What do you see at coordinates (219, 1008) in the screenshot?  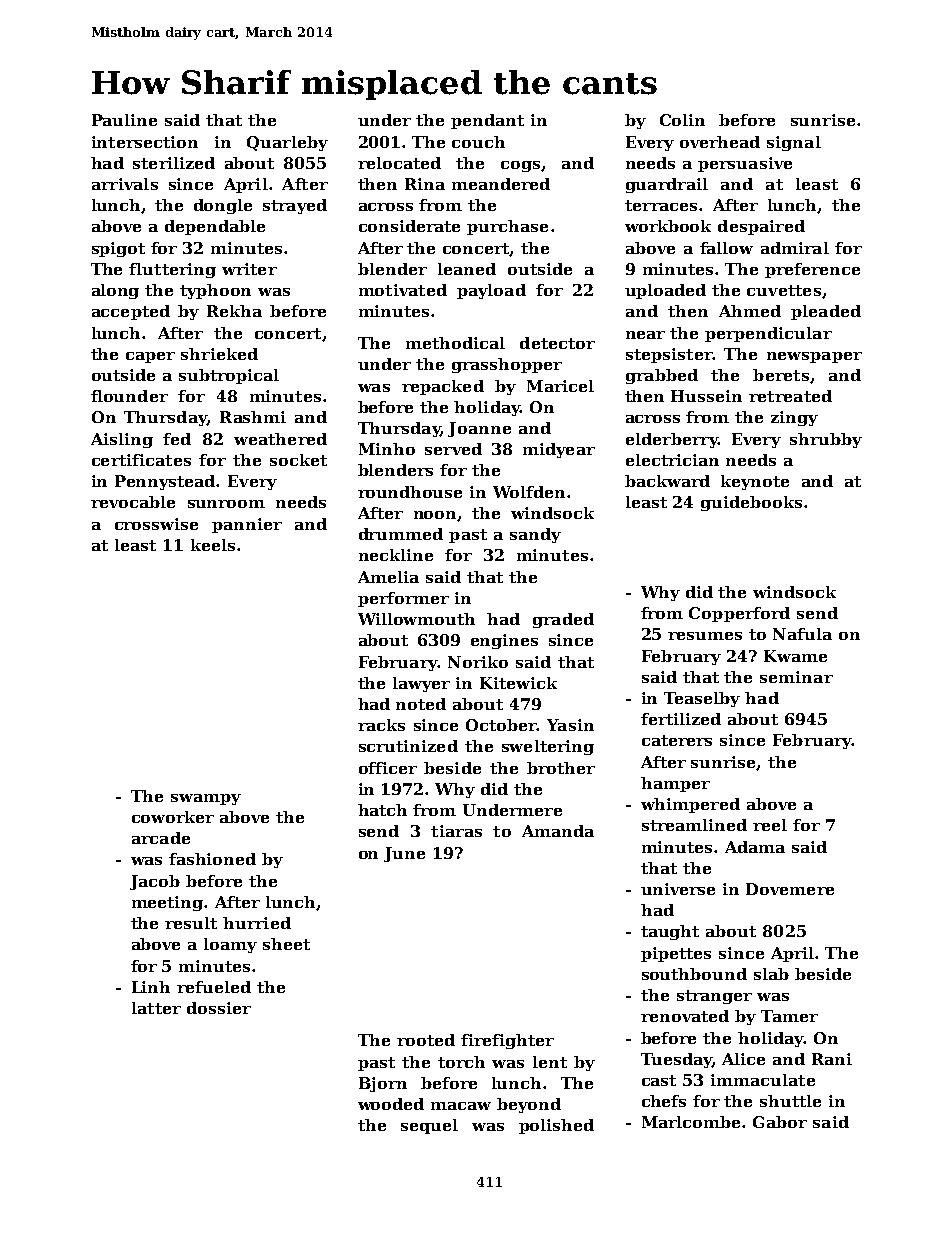 I see `dossier` at bounding box center [219, 1008].
